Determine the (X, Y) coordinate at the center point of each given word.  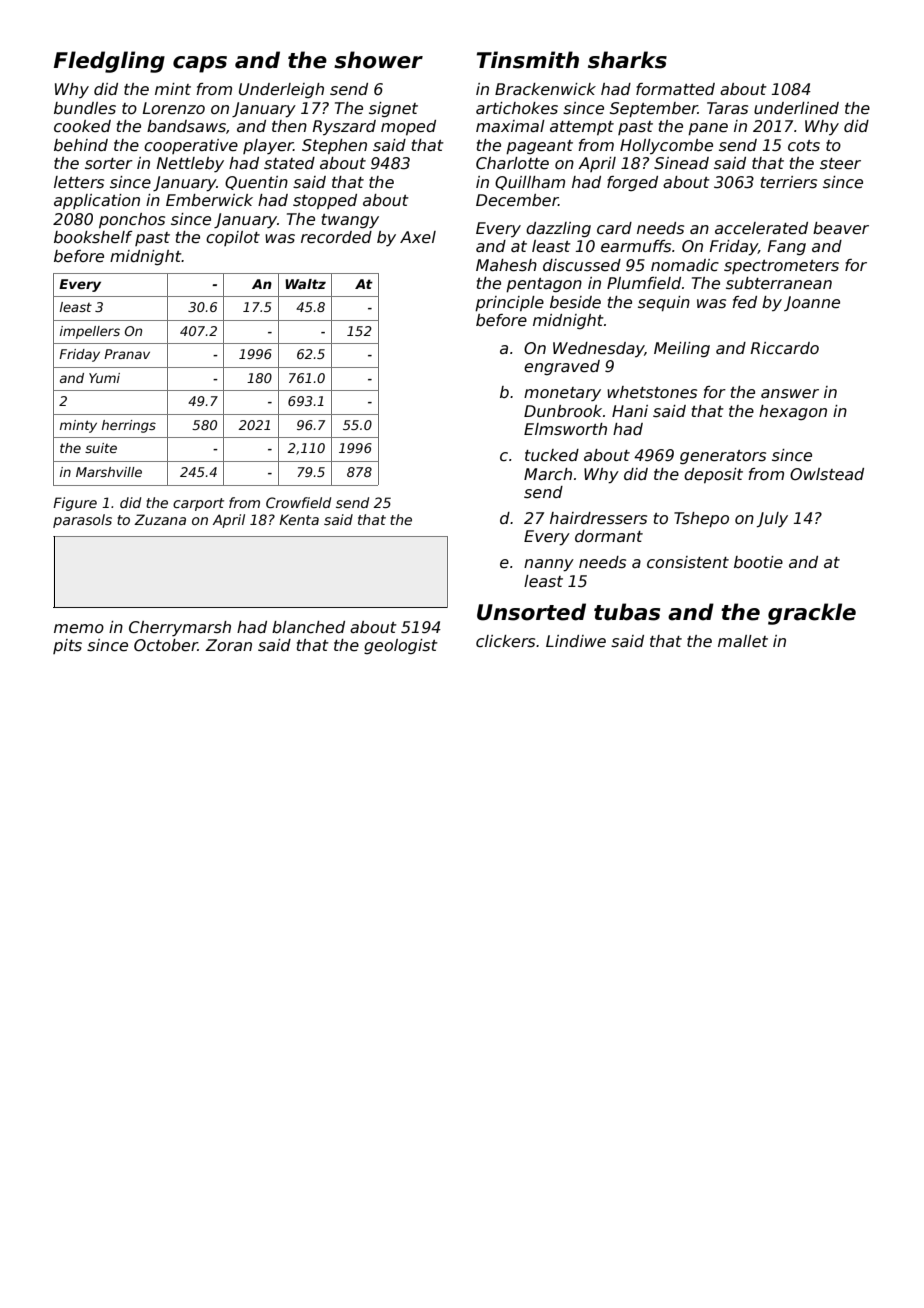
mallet (743, 641)
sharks (627, 60)
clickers (505, 641)
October (166, 645)
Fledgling (109, 62)
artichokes (517, 108)
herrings (129, 426)
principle (509, 303)
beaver (841, 228)
